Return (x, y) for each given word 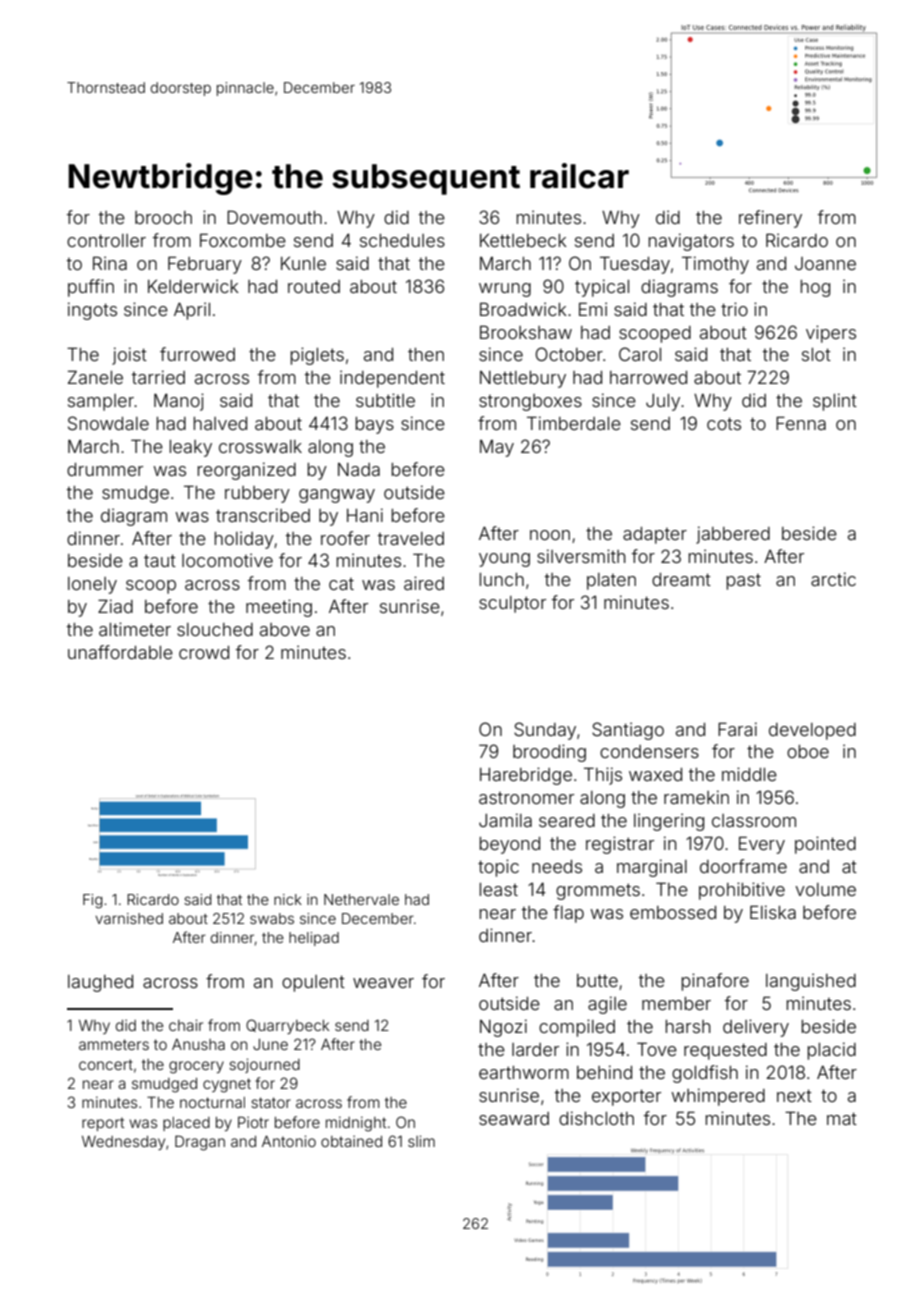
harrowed (648, 377)
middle (749, 774)
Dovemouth (274, 217)
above (285, 629)
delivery (756, 1028)
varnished (129, 918)
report (103, 1124)
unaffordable (120, 652)
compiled (577, 1028)
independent (392, 379)
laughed (100, 983)
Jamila (505, 820)
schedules (402, 240)
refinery (770, 219)
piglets (317, 356)
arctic (833, 579)
